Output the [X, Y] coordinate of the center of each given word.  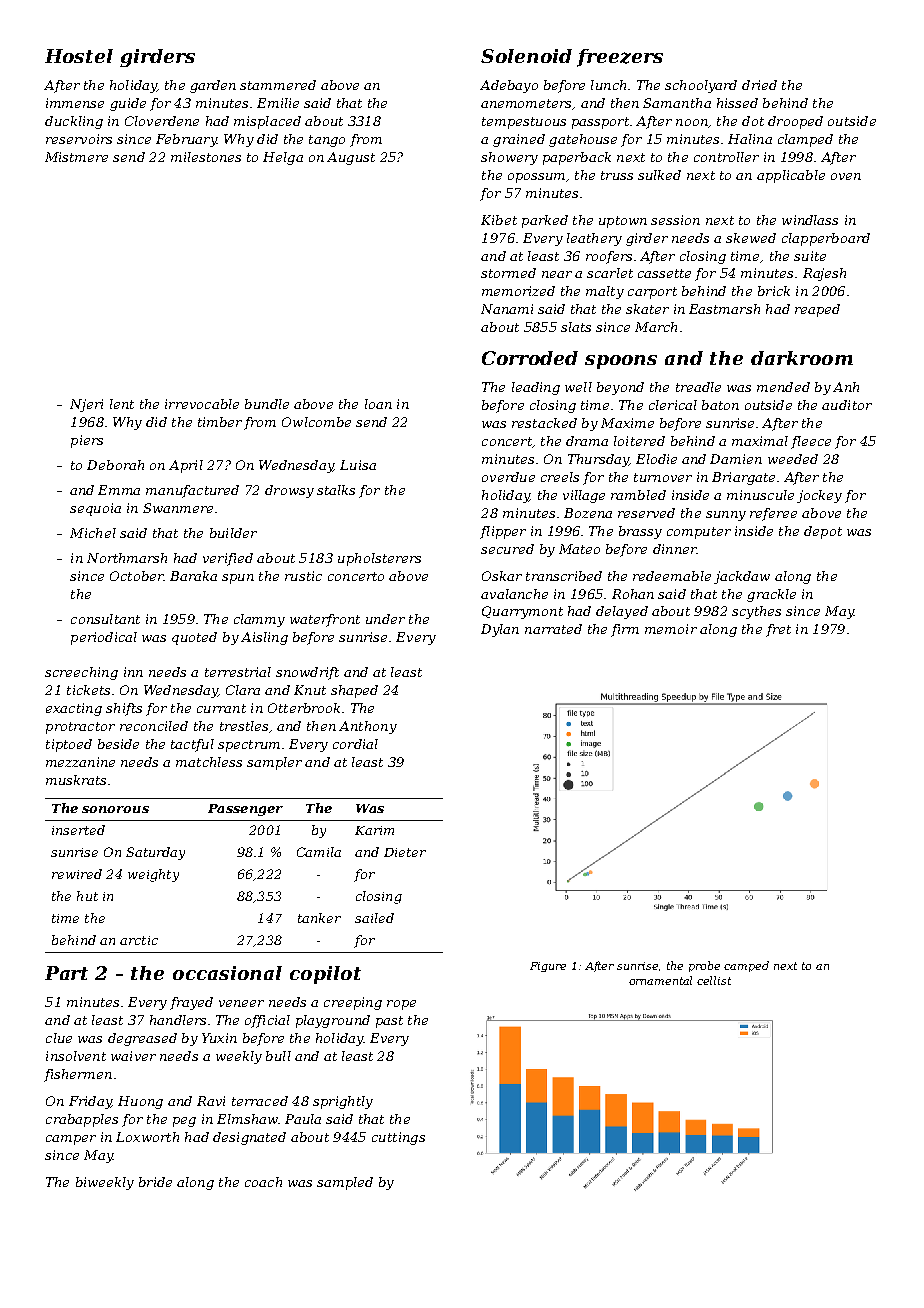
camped [746, 966]
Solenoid [526, 56]
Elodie [656, 459]
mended [783, 387]
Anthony [368, 727]
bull [278, 1056]
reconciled [154, 726]
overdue [508, 477]
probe [704, 966]
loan [378, 404]
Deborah [115, 465]
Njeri [86, 405]
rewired [77, 874]
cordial [355, 744]
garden [213, 86]
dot [753, 121]
